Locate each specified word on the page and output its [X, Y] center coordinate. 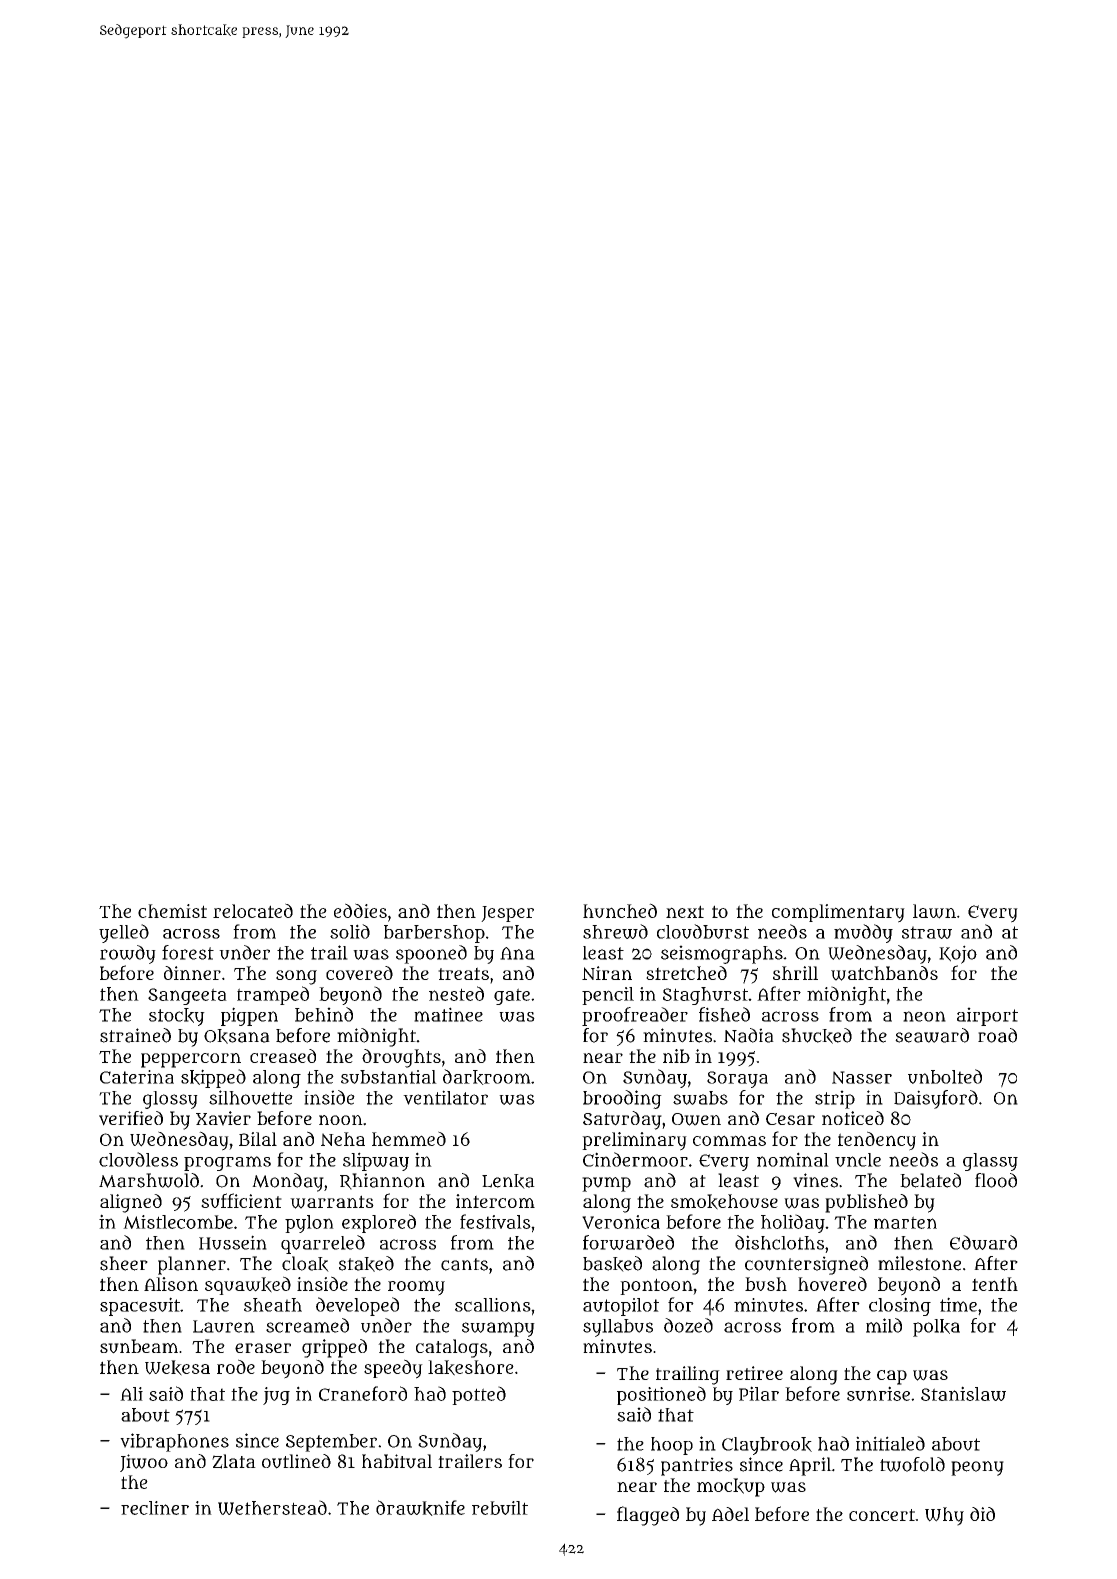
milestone [919, 1263]
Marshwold [149, 1180]
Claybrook [767, 1446]
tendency [877, 1141]
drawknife [420, 1508]
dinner [192, 973]
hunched [620, 910]
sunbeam [139, 1346]
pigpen [249, 1016]
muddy [863, 933]
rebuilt [500, 1508]
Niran [607, 973]
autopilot [621, 1307]
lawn [934, 911]
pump [606, 1184]
